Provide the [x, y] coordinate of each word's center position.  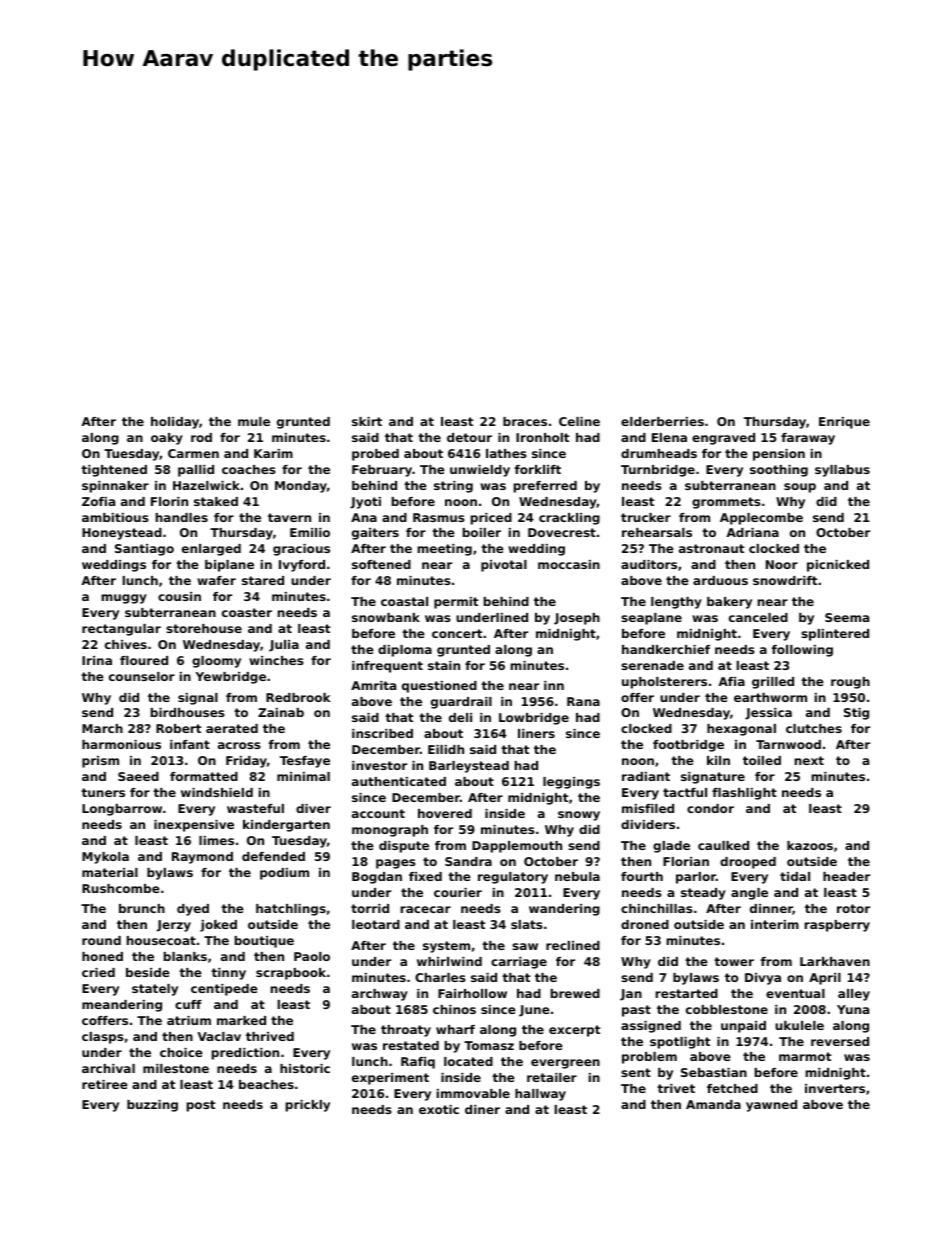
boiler [482, 532]
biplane [229, 566]
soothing [779, 471]
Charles [440, 977]
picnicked [838, 566]
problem [649, 1058]
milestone [176, 1068]
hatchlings [291, 910]
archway [380, 995]
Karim [273, 453]
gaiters [375, 534]
